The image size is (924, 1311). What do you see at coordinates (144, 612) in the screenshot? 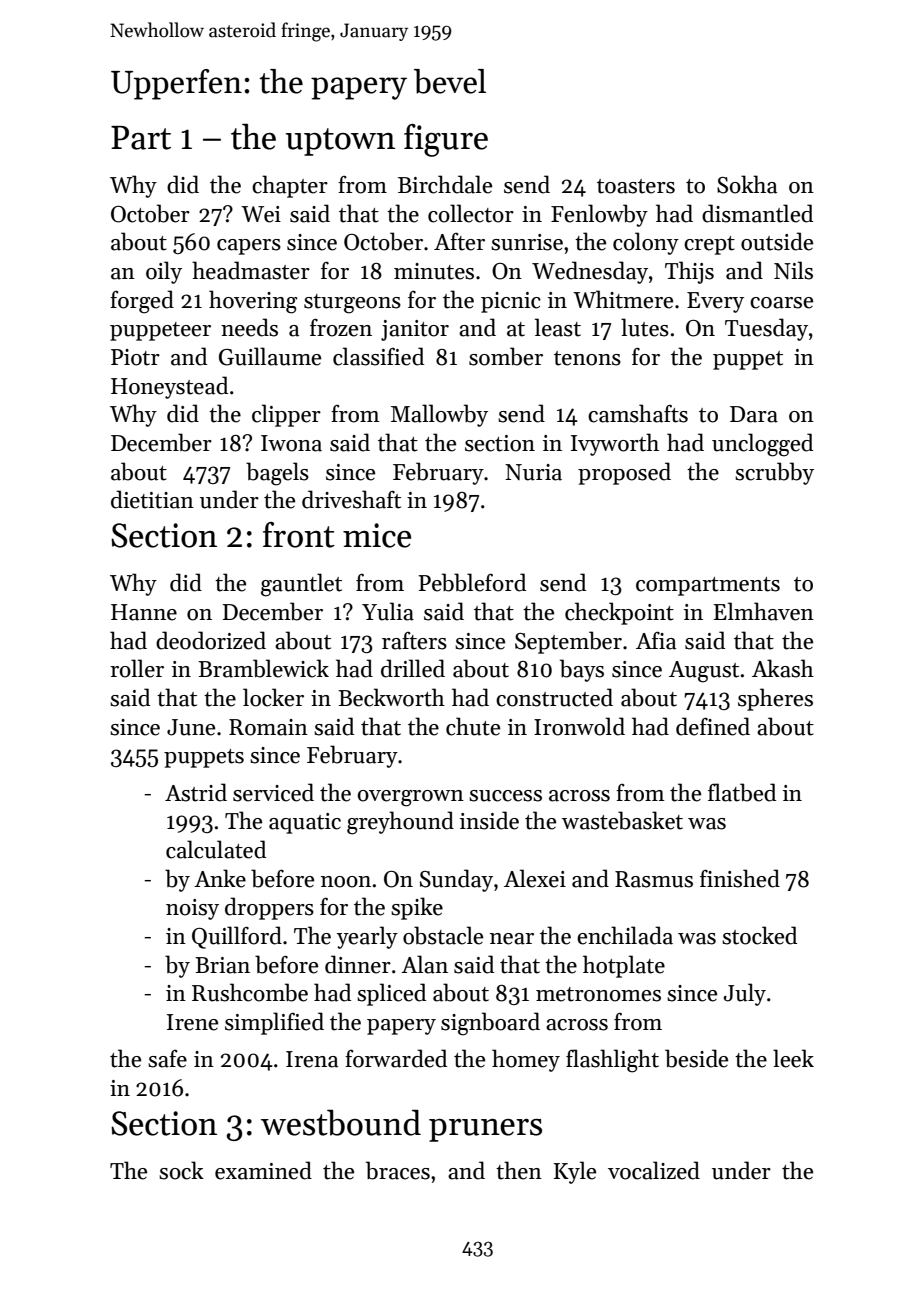
I see `Hanne` at bounding box center [144, 612].
